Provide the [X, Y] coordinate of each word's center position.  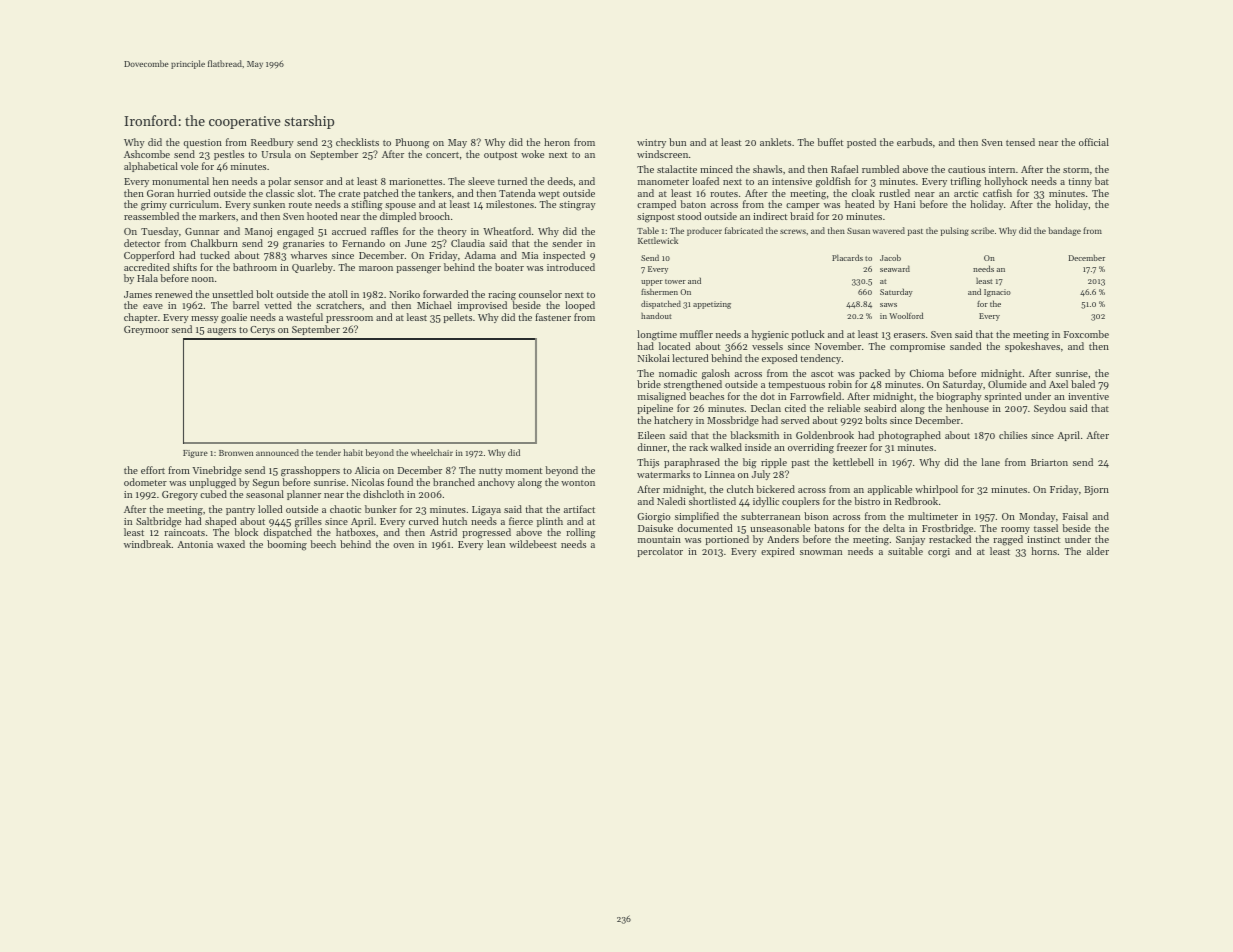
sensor [308, 182]
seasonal [265, 494]
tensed [1020, 142]
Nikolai [654, 358]
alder [1098, 551]
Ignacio [997, 293]
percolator [660, 552]
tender [328, 452]
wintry [651, 143]
